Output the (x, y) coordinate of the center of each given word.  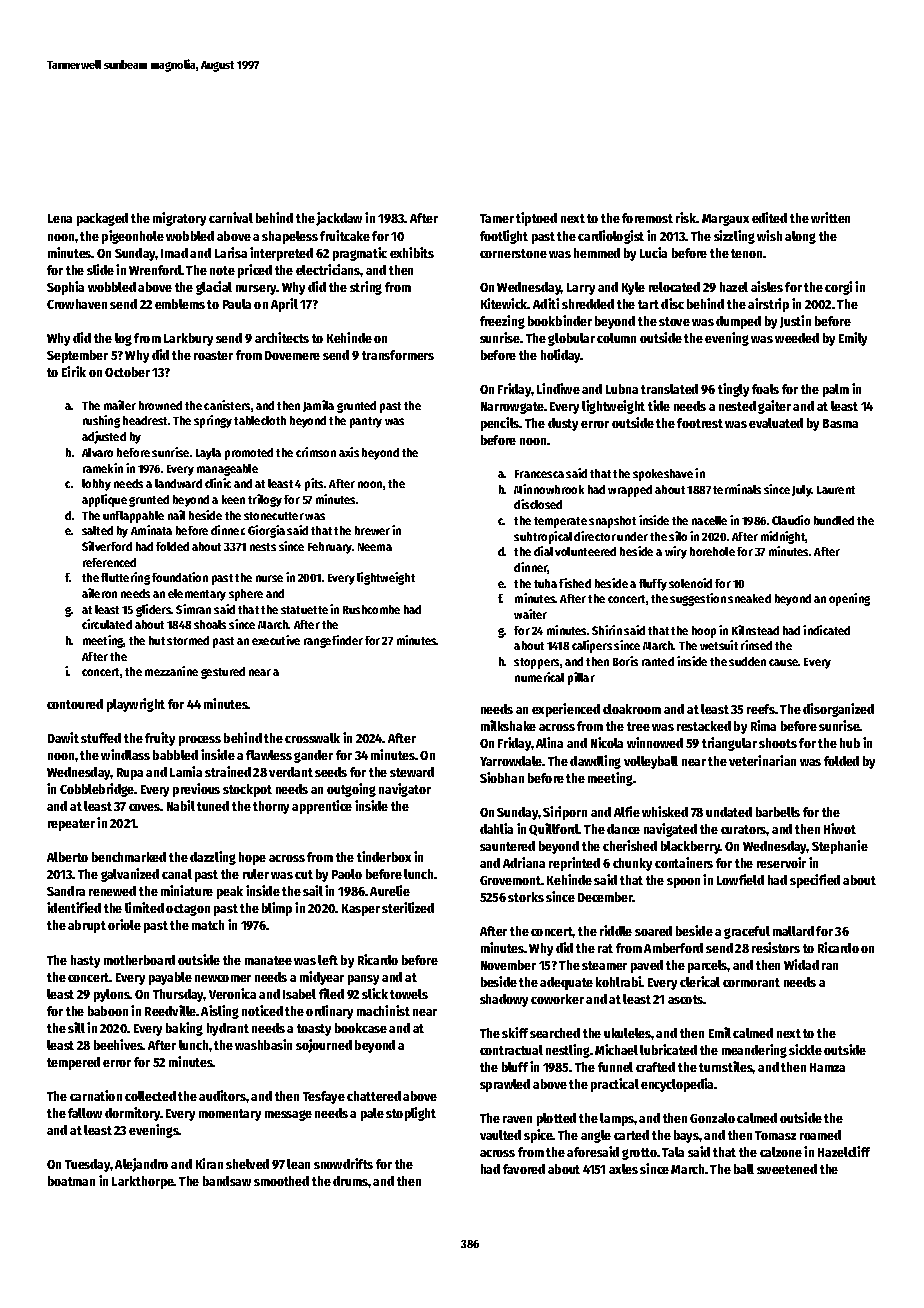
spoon (683, 883)
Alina (549, 742)
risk (686, 217)
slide (100, 269)
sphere (246, 595)
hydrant (228, 1029)
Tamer (497, 218)
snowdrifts (343, 1163)
